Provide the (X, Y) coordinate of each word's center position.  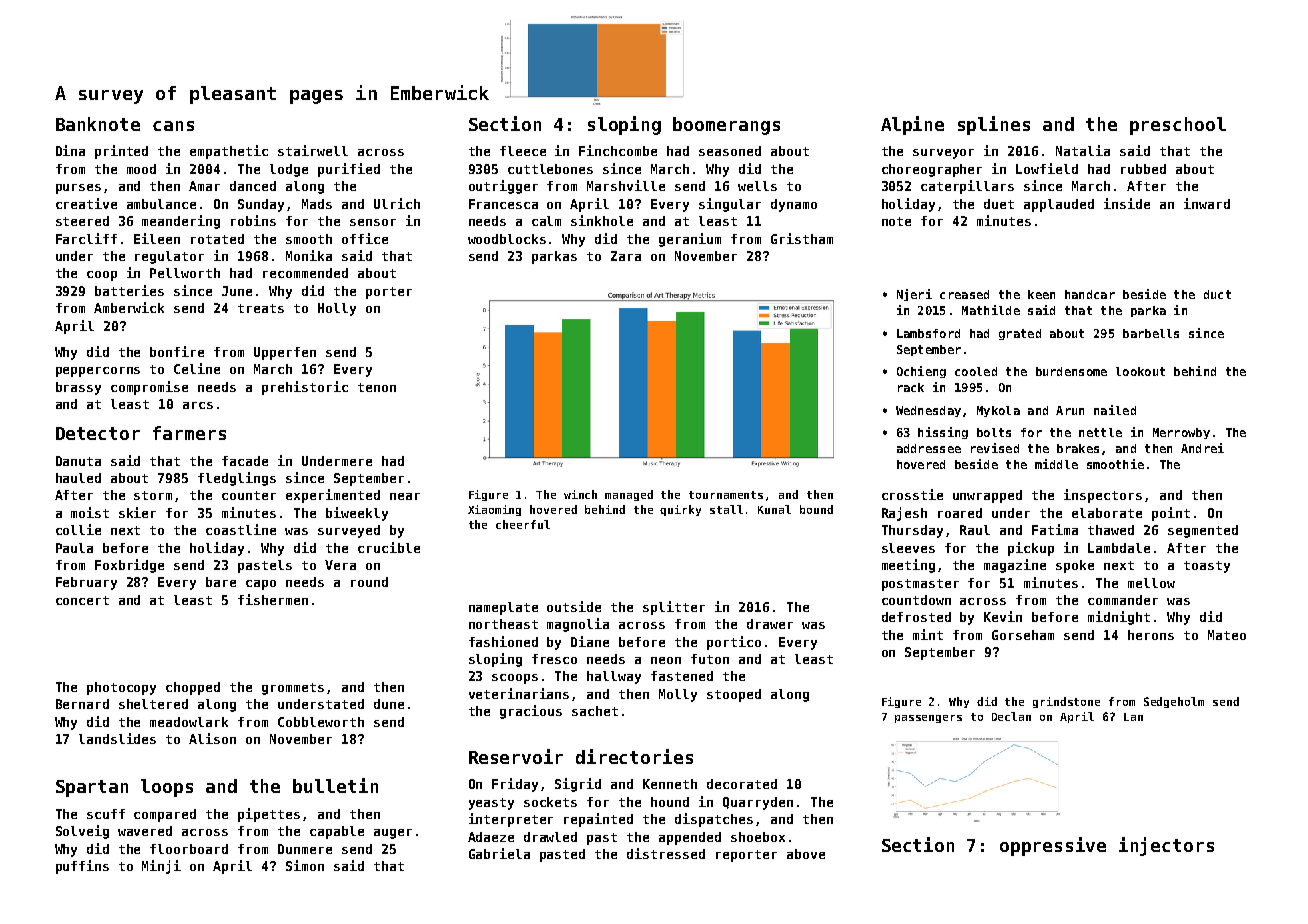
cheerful (523, 524)
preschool (1178, 126)
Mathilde (991, 310)
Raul (975, 530)
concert (82, 600)
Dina (70, 150)
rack (911, 387)
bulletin (335, 785)
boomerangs (726, 126)
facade (245, 461)
